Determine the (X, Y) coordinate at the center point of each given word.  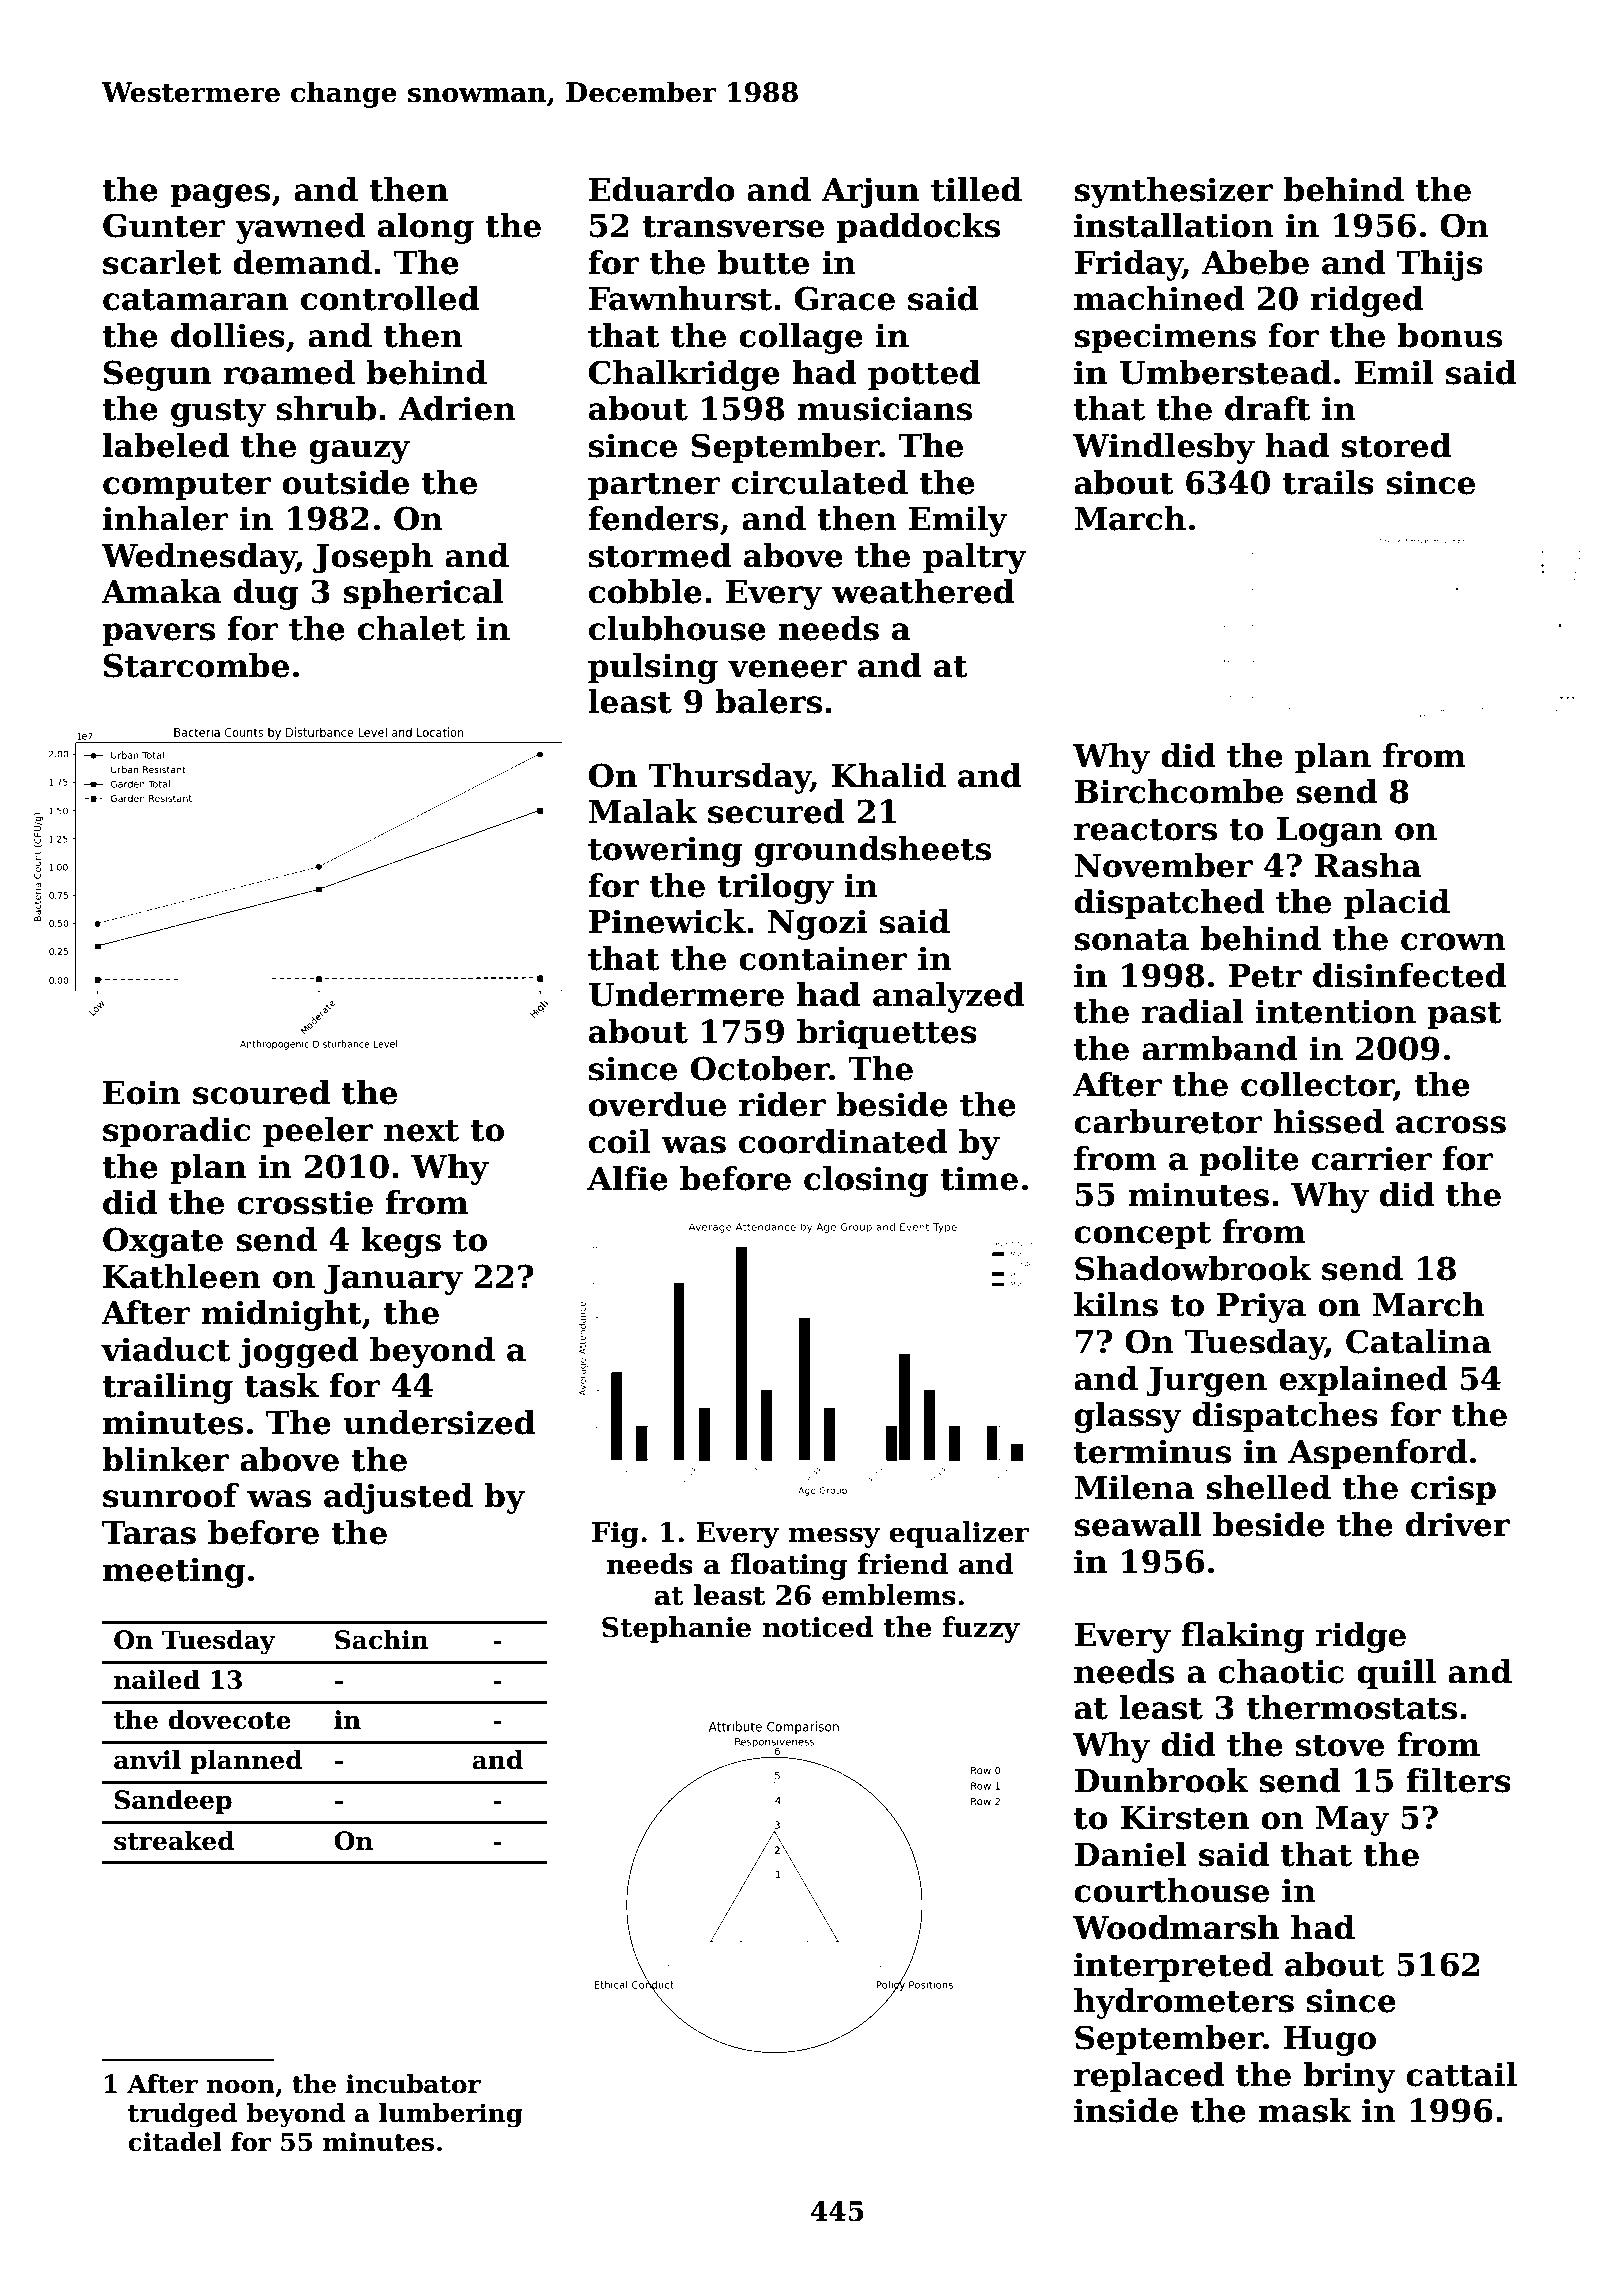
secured (776, 811)
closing (866, 1181)
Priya (1261, 1307)
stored (1396, 445)
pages (220, 196)
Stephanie (676, 1629)
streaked (174, 1841)
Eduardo (662, 189)
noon (240, 2087)
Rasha (1368, 865)
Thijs (1440, 265)
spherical (423, 594)
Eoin (142, 1092)
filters (1459, 1780)
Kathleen (182, 1276)
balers (768, 701)
